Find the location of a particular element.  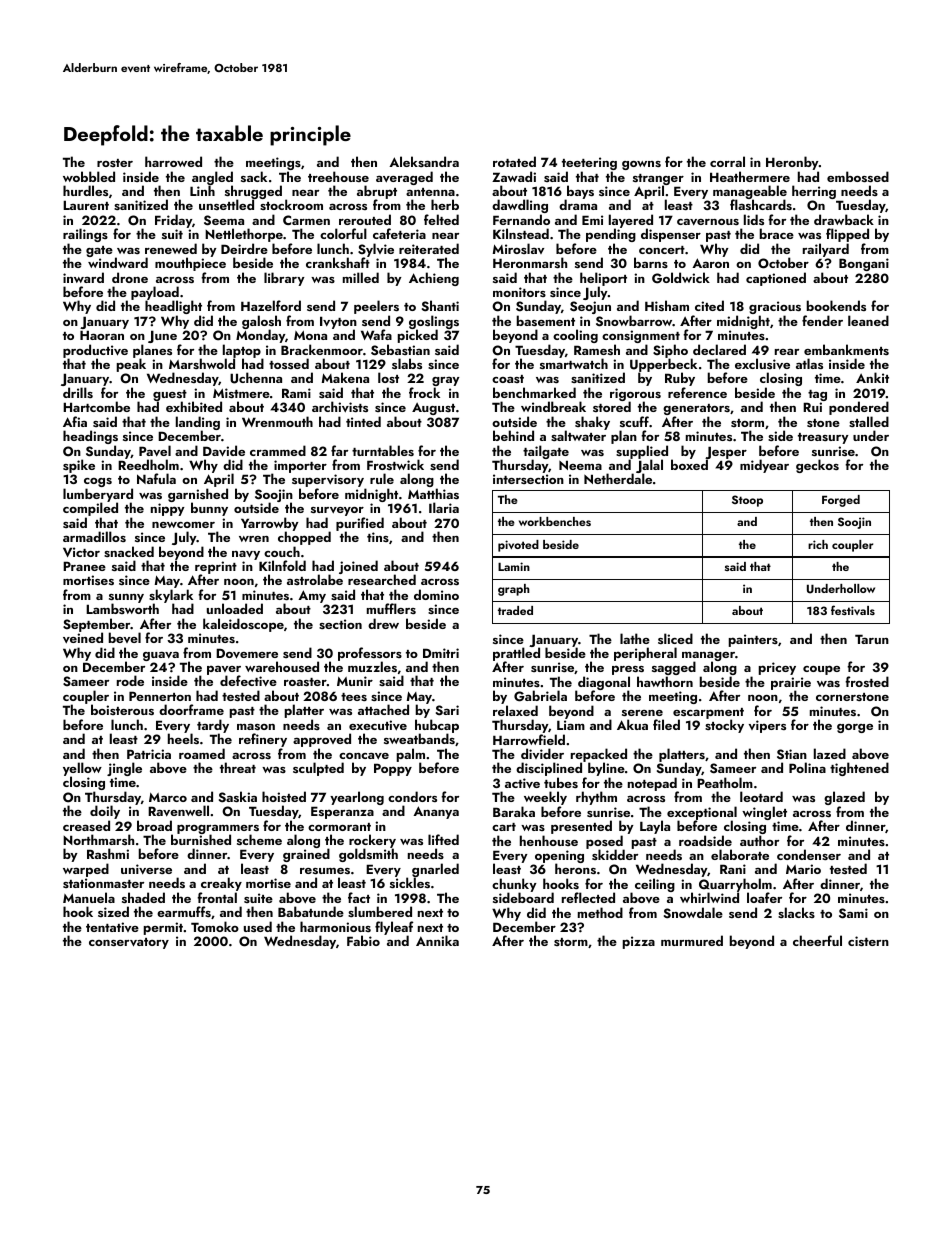

lids is located at coordinates (754, 219).
